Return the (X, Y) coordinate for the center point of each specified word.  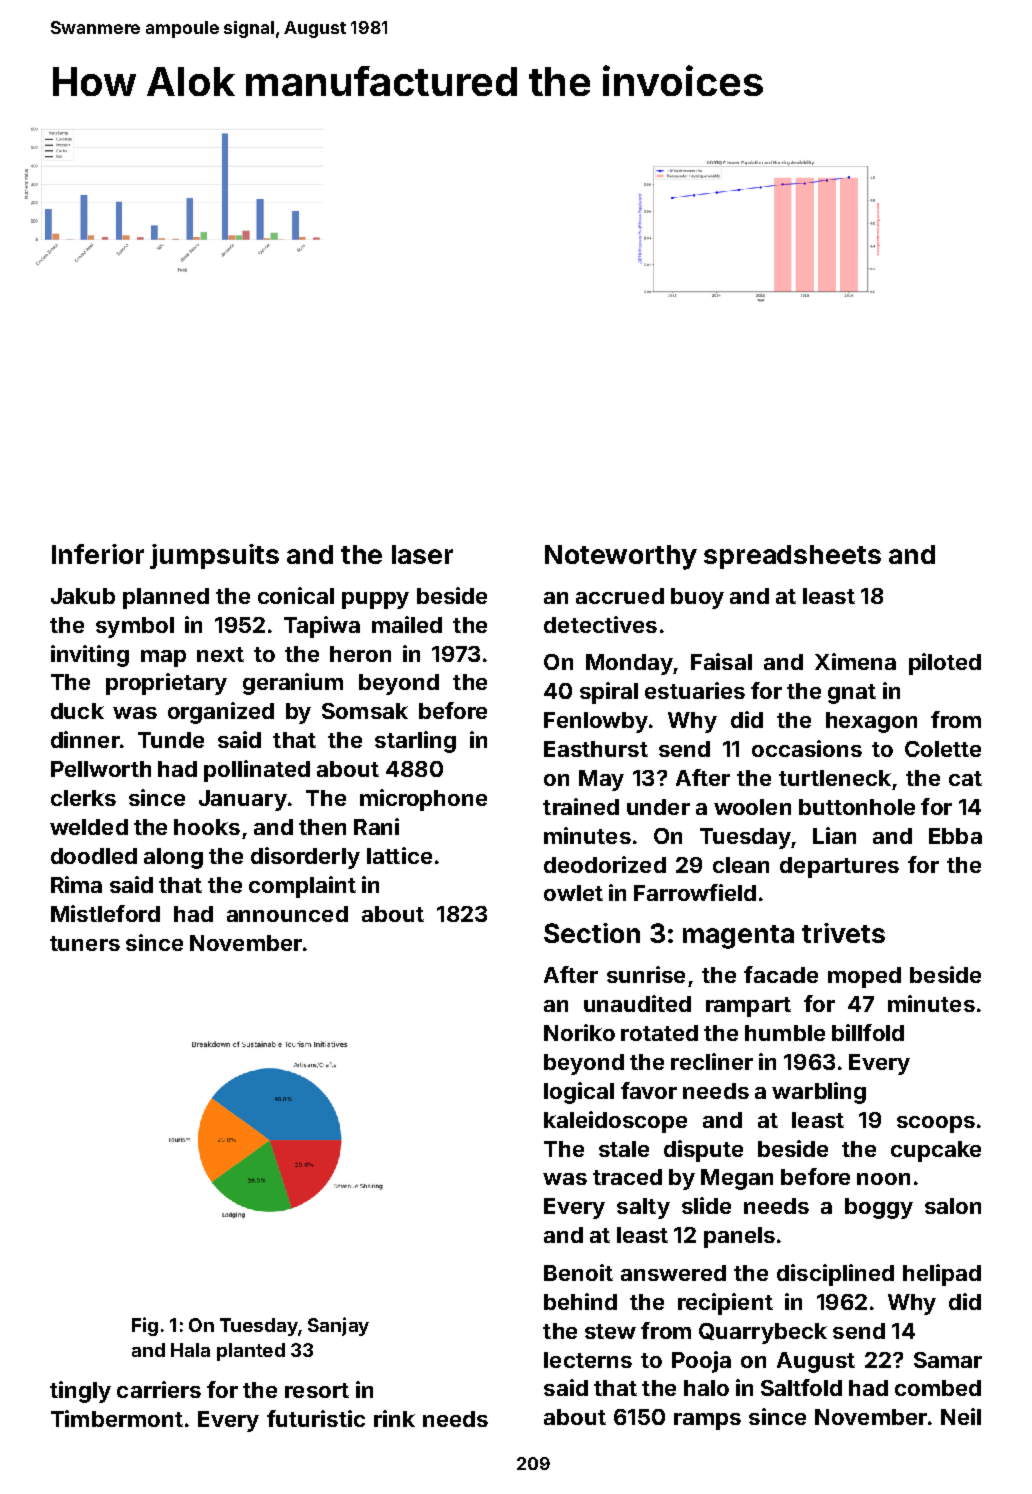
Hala (190, 1350)
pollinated (257, 771)
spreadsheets (792, 557)
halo (706, 1388)
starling (415, 742)
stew (610, 1331)
